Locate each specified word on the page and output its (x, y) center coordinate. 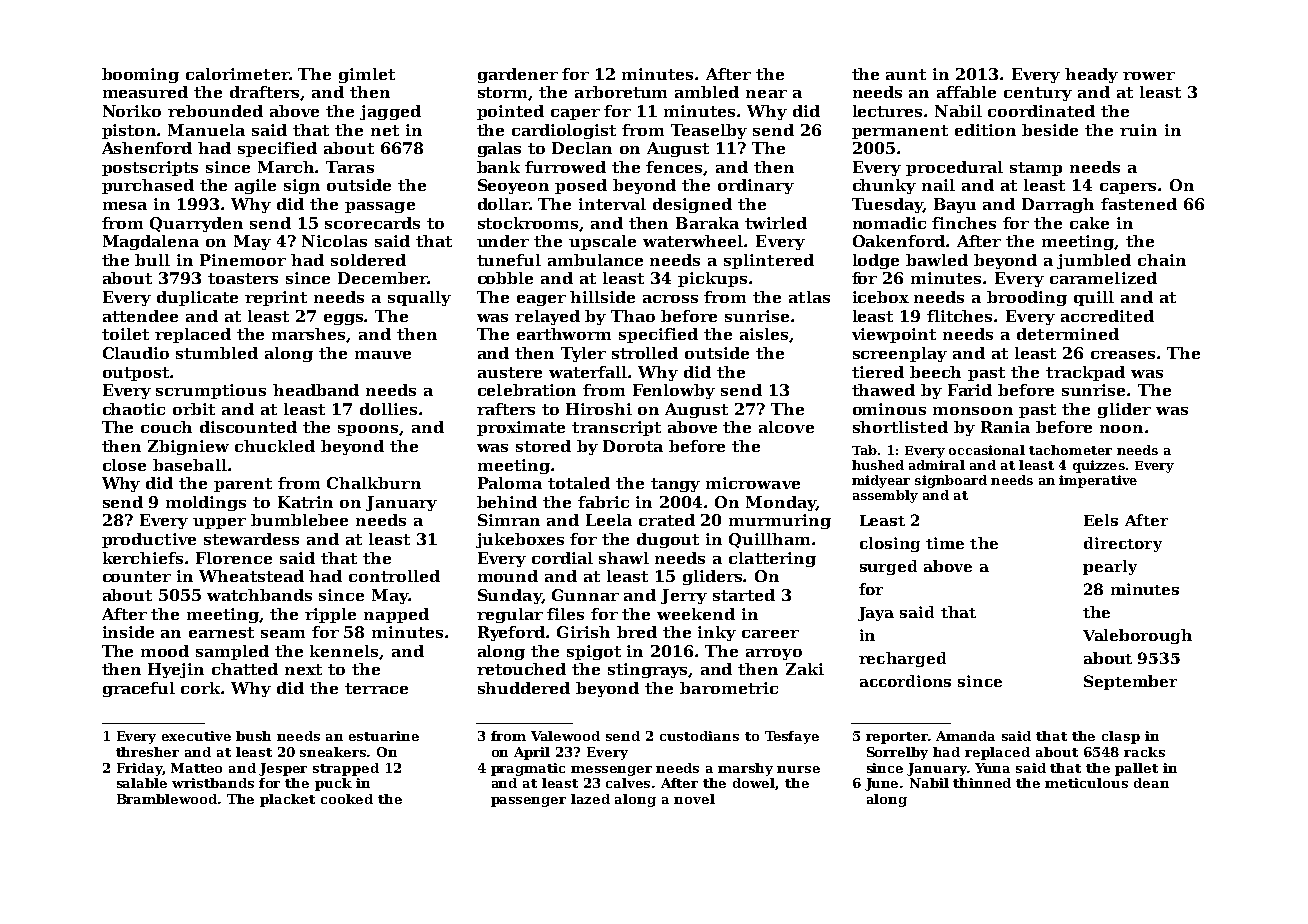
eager (541, 300)
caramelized (1103, 278)
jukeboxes (520, 540)
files (565, 614)
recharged (902, 659)
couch (166, 427)
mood (165, 651)
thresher (147, 752)
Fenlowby (674, 391)
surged (888, 567)
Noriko (132, 111)
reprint (276, 298)
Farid (970, 390)
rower (1149, 76)
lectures (887, 111)
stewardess (251, 539)
